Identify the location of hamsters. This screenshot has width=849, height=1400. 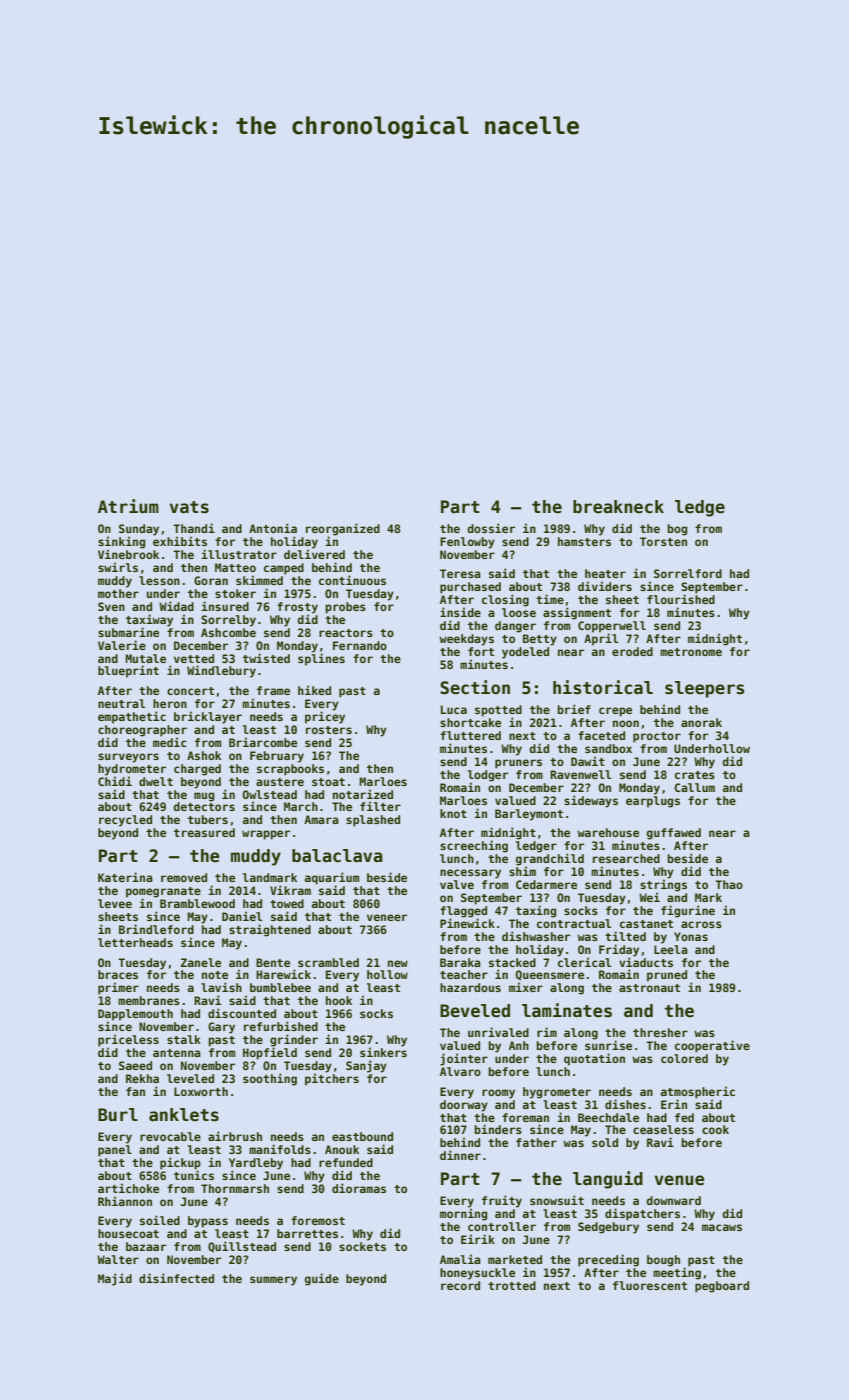
(584, 541).
